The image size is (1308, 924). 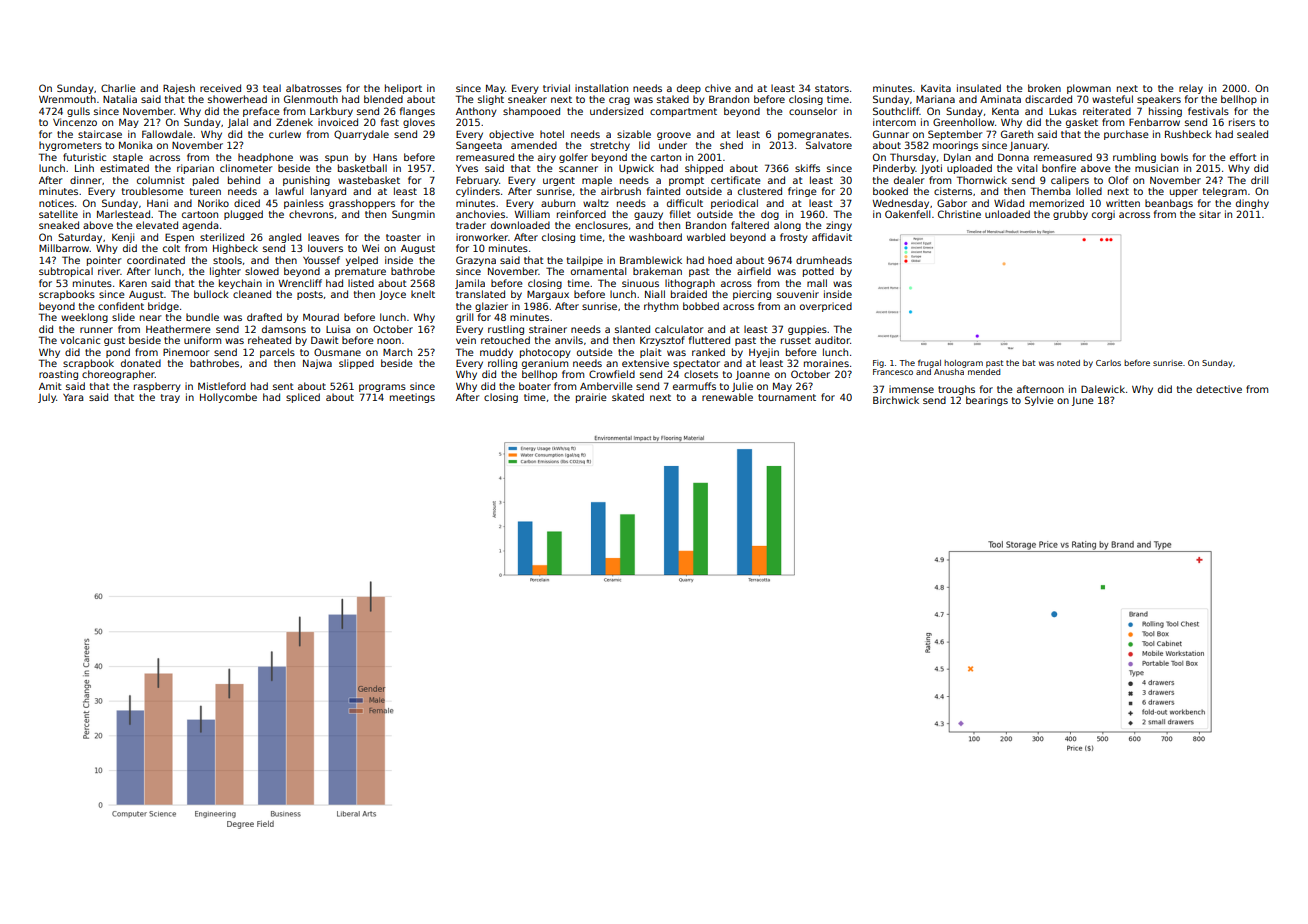 I want to click on volcanic, so click(x=80, y=340).
